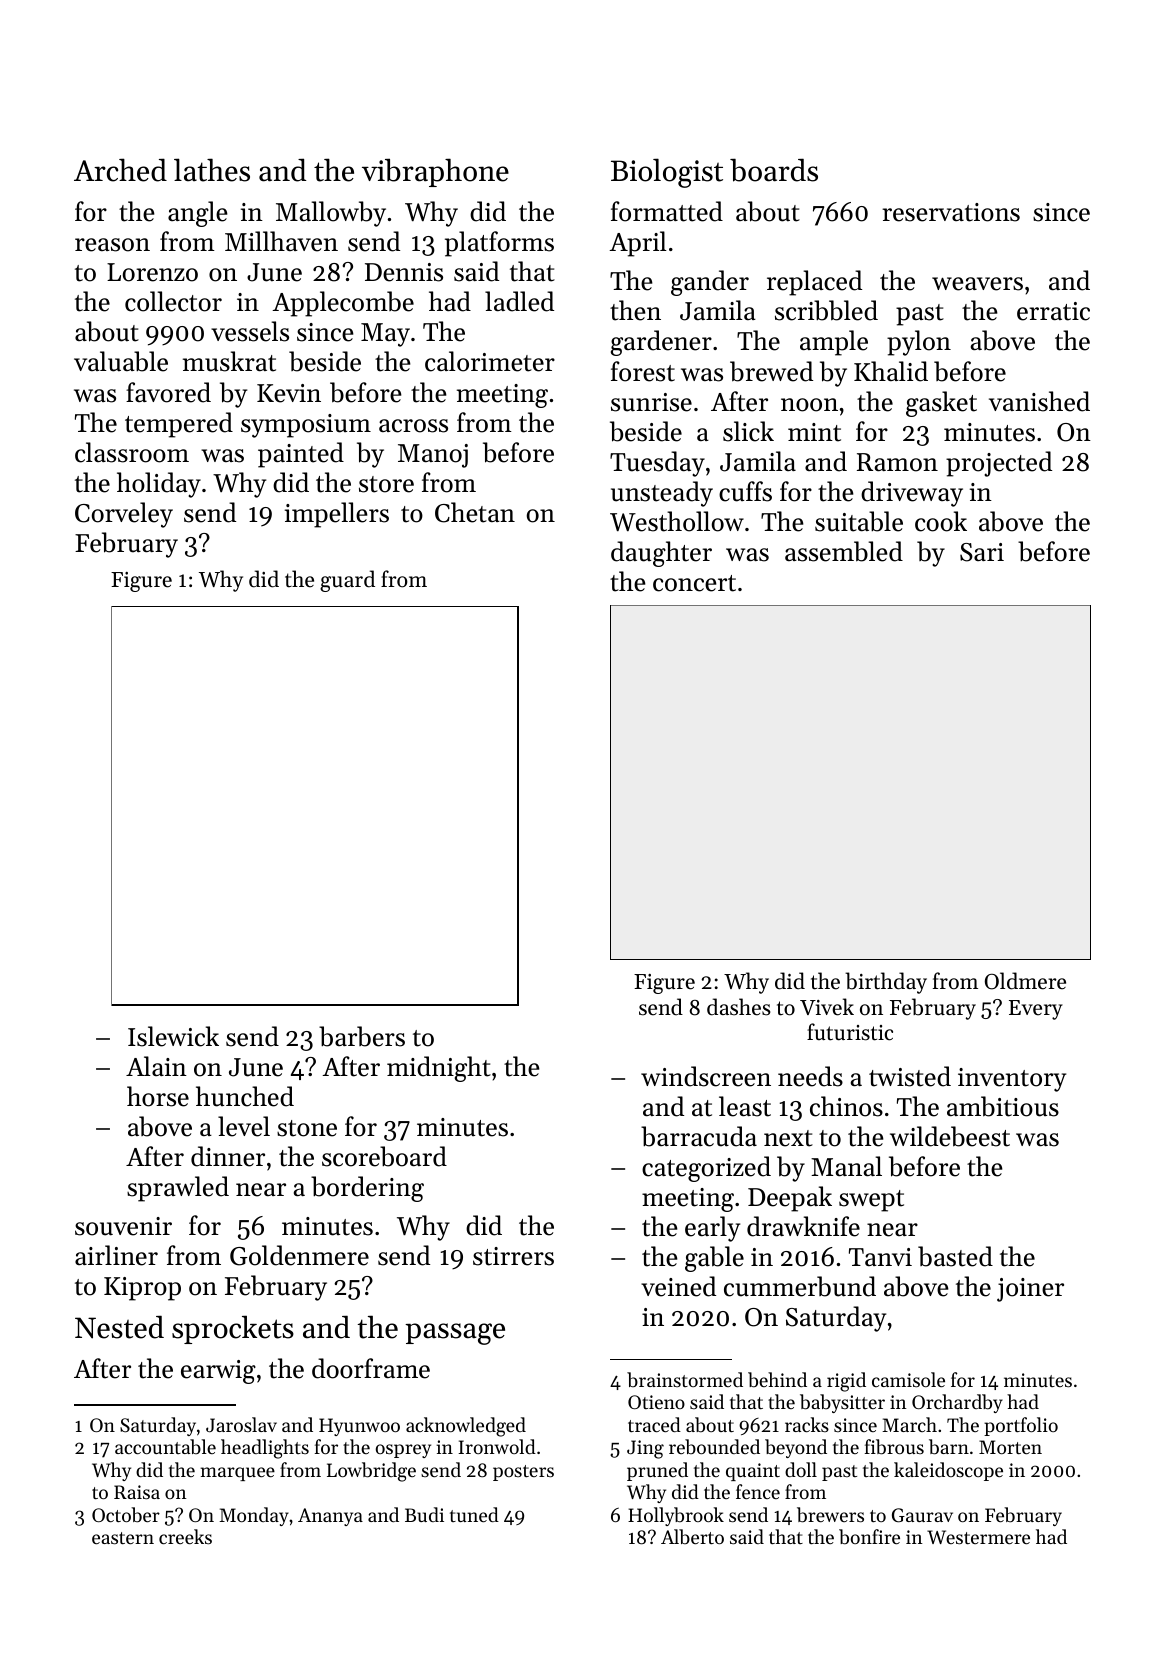 This page has height=1654, width=1165. Describe the element at coordinates (343, 304) in the page. I see `Applecombe` at that location.
